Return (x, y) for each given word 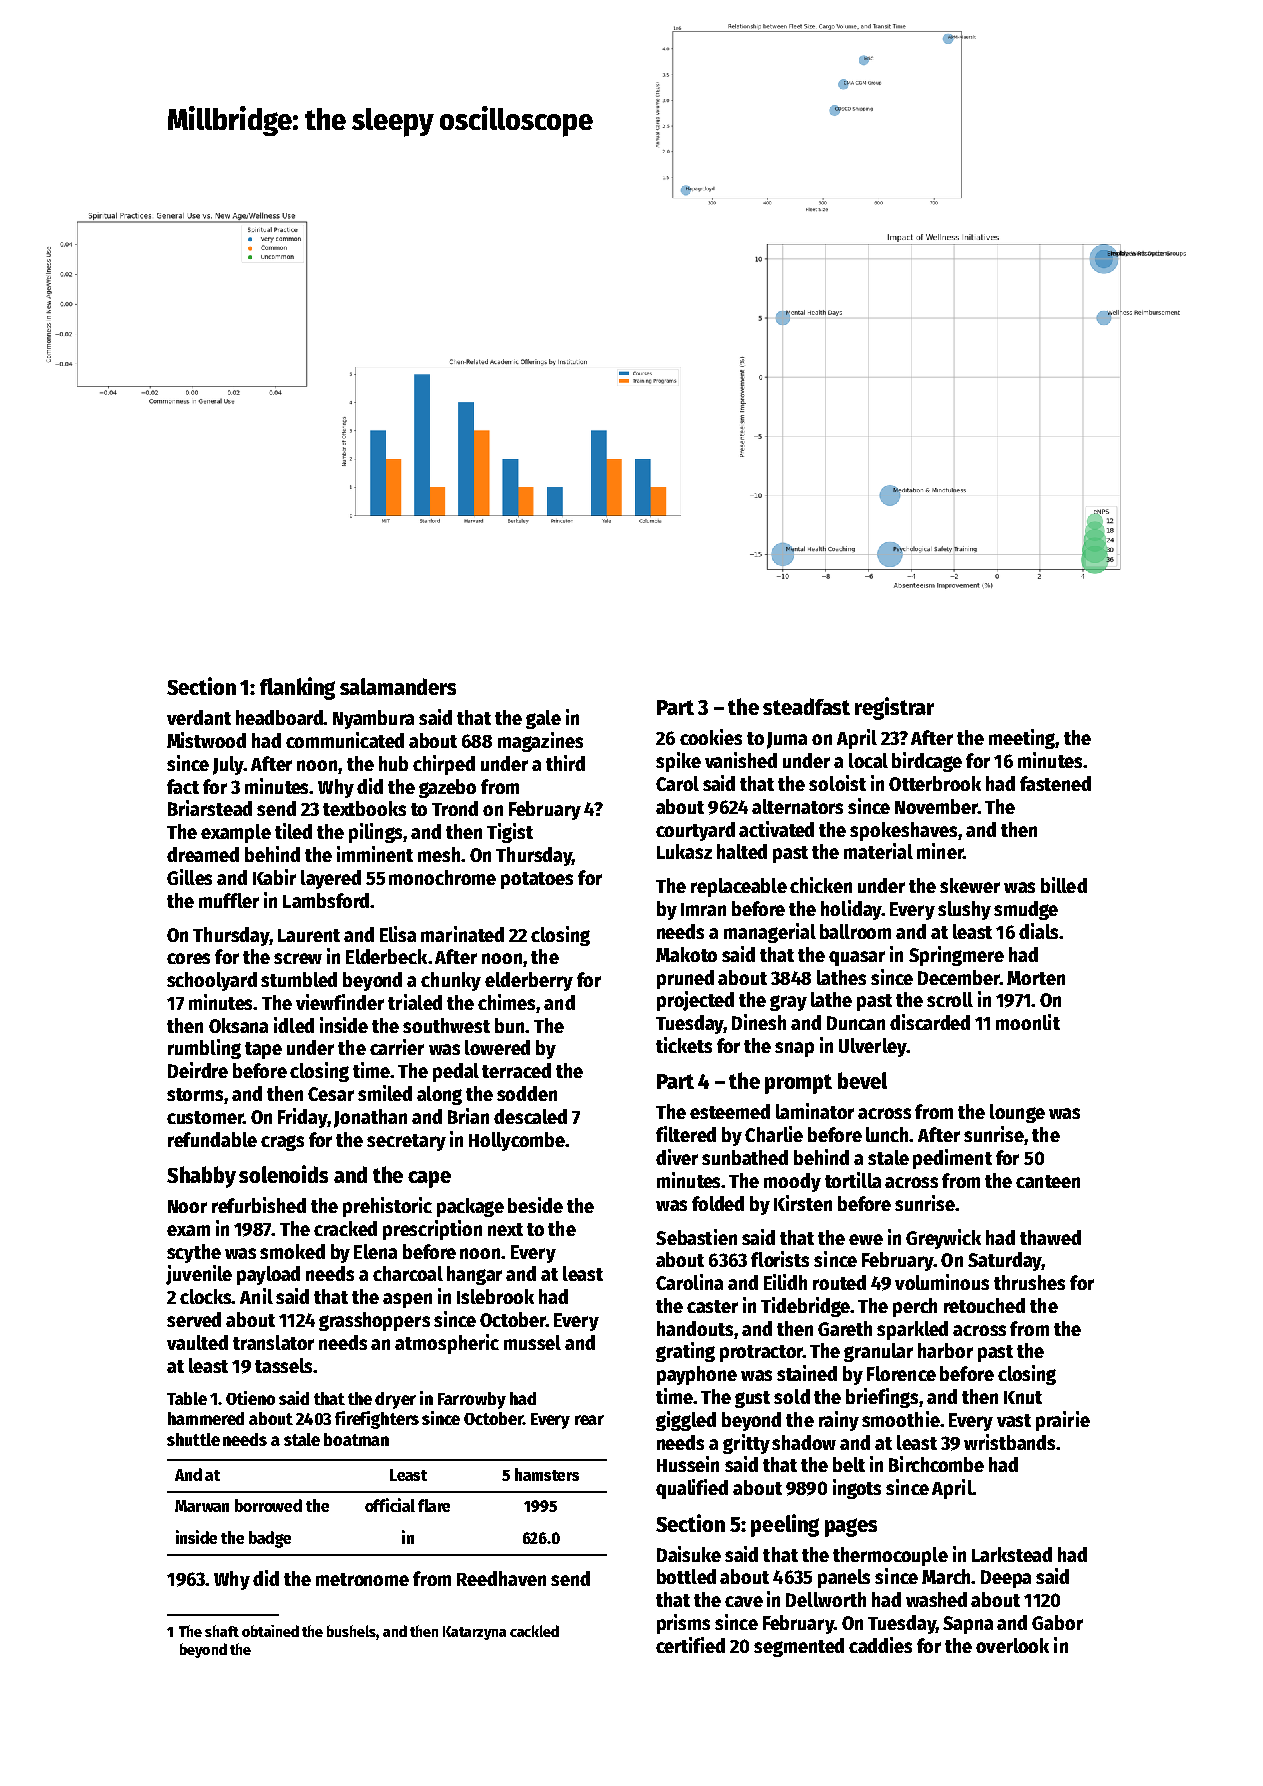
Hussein (688, 1464)
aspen (407, 1300)
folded (718, 1203)
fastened (1055, 783)
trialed (415, 1002)
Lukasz (684, 851)
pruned (685, 979)
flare (434, 1505)
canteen (1048, 1181)
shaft (222, 1631)
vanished (741, 760)
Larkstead (1012, 1554)
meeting (1022, 739)
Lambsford (326, 900)
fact (183, 786)
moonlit (1028, 1022)
